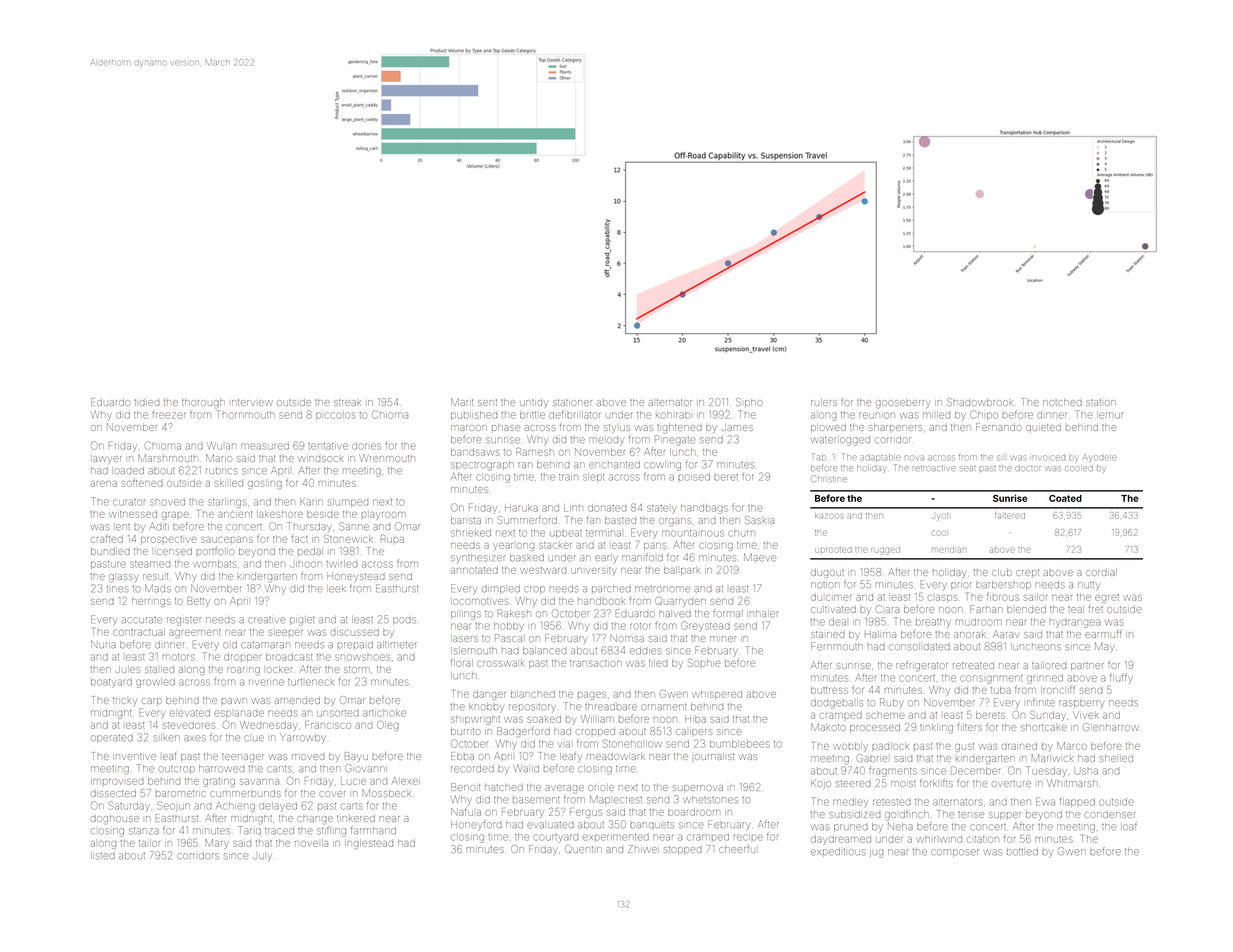 Image resolution: width=1233 pixels, height=952 pixels. I want to click on grating, so click(219, 782).
